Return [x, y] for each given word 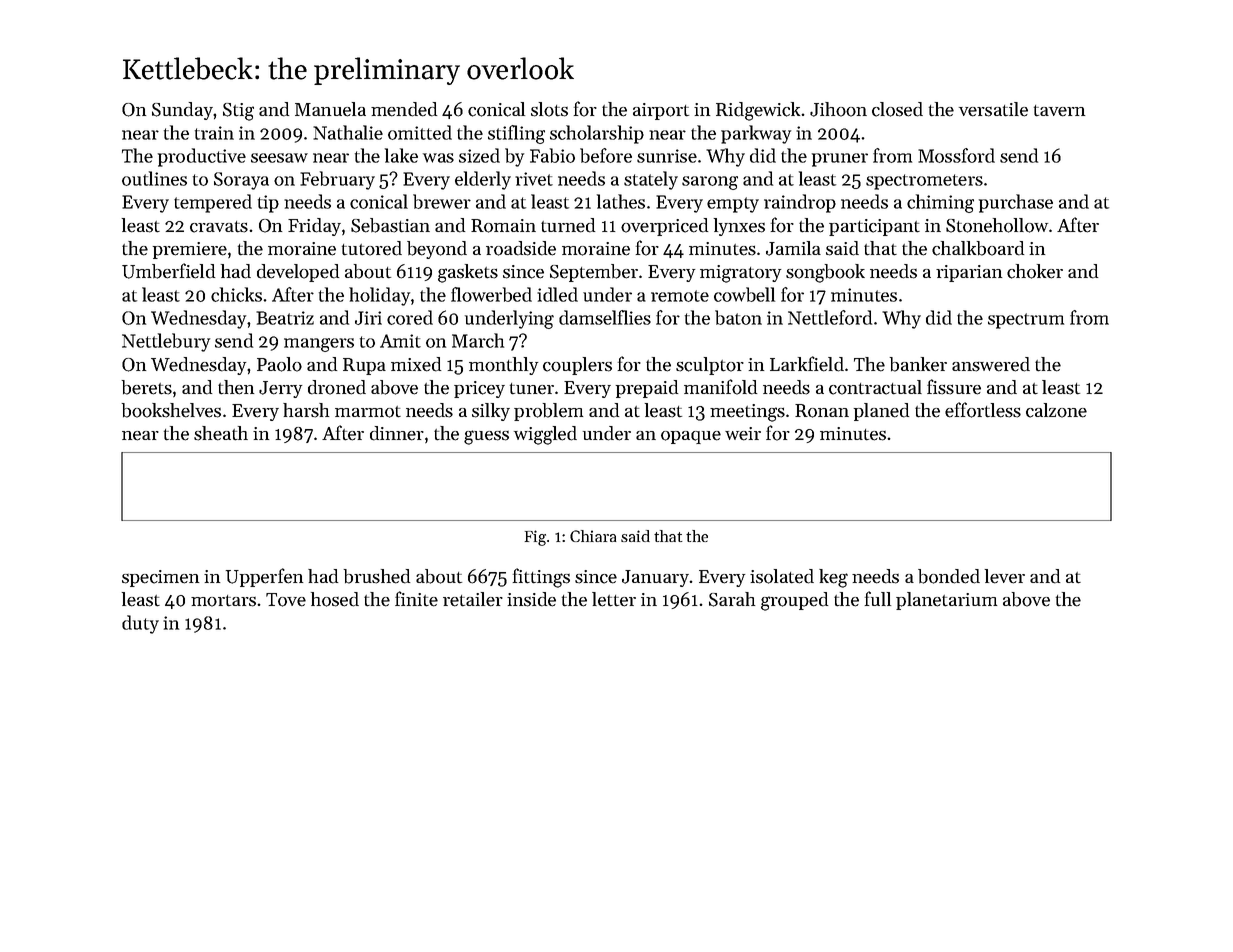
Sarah [732, 599]
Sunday [182, 111]
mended [404, 109]
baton [738, 317]
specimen [160, 578]
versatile [993, 109]
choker [1035, 271]
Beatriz [285, 318]
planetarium [946, 601]
